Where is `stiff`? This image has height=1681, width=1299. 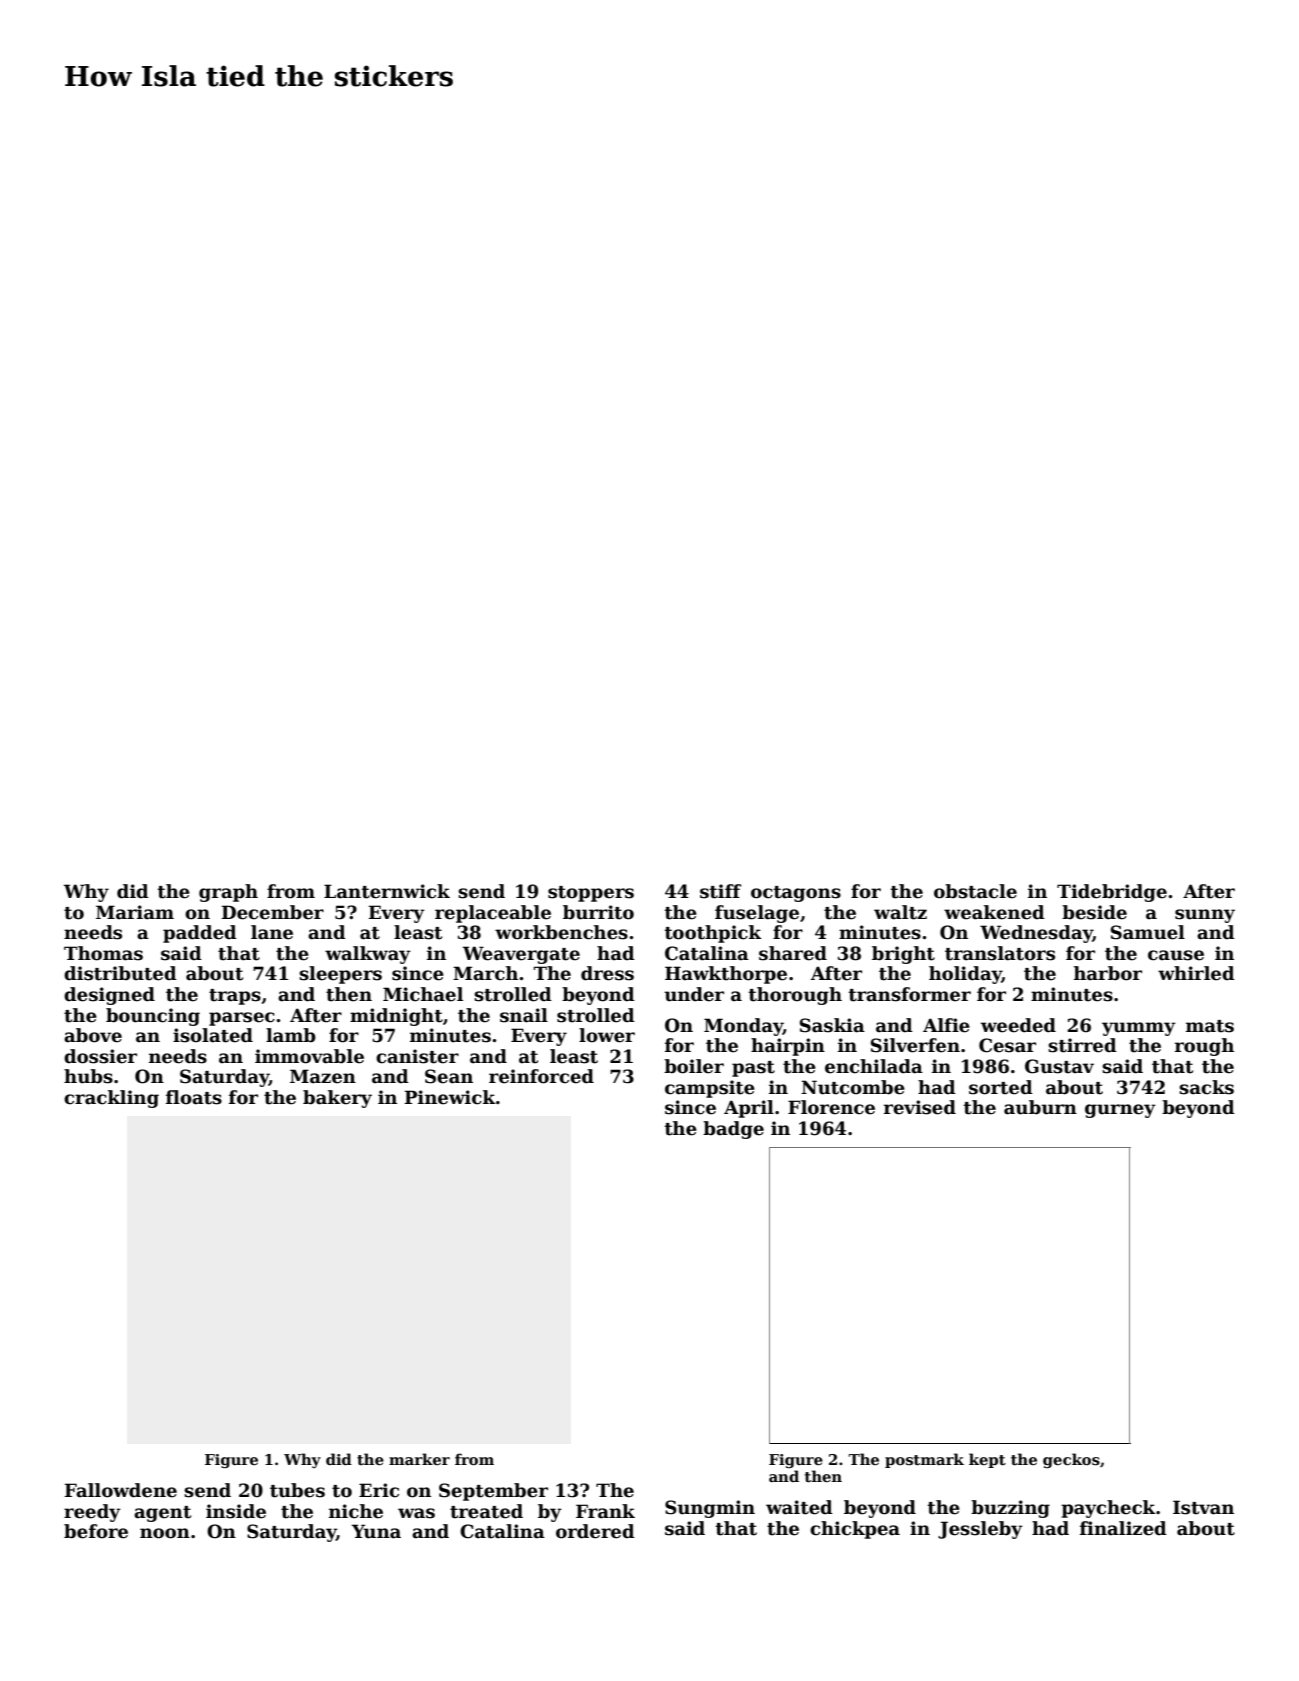
stiff is located at coordinates (720, 891).
